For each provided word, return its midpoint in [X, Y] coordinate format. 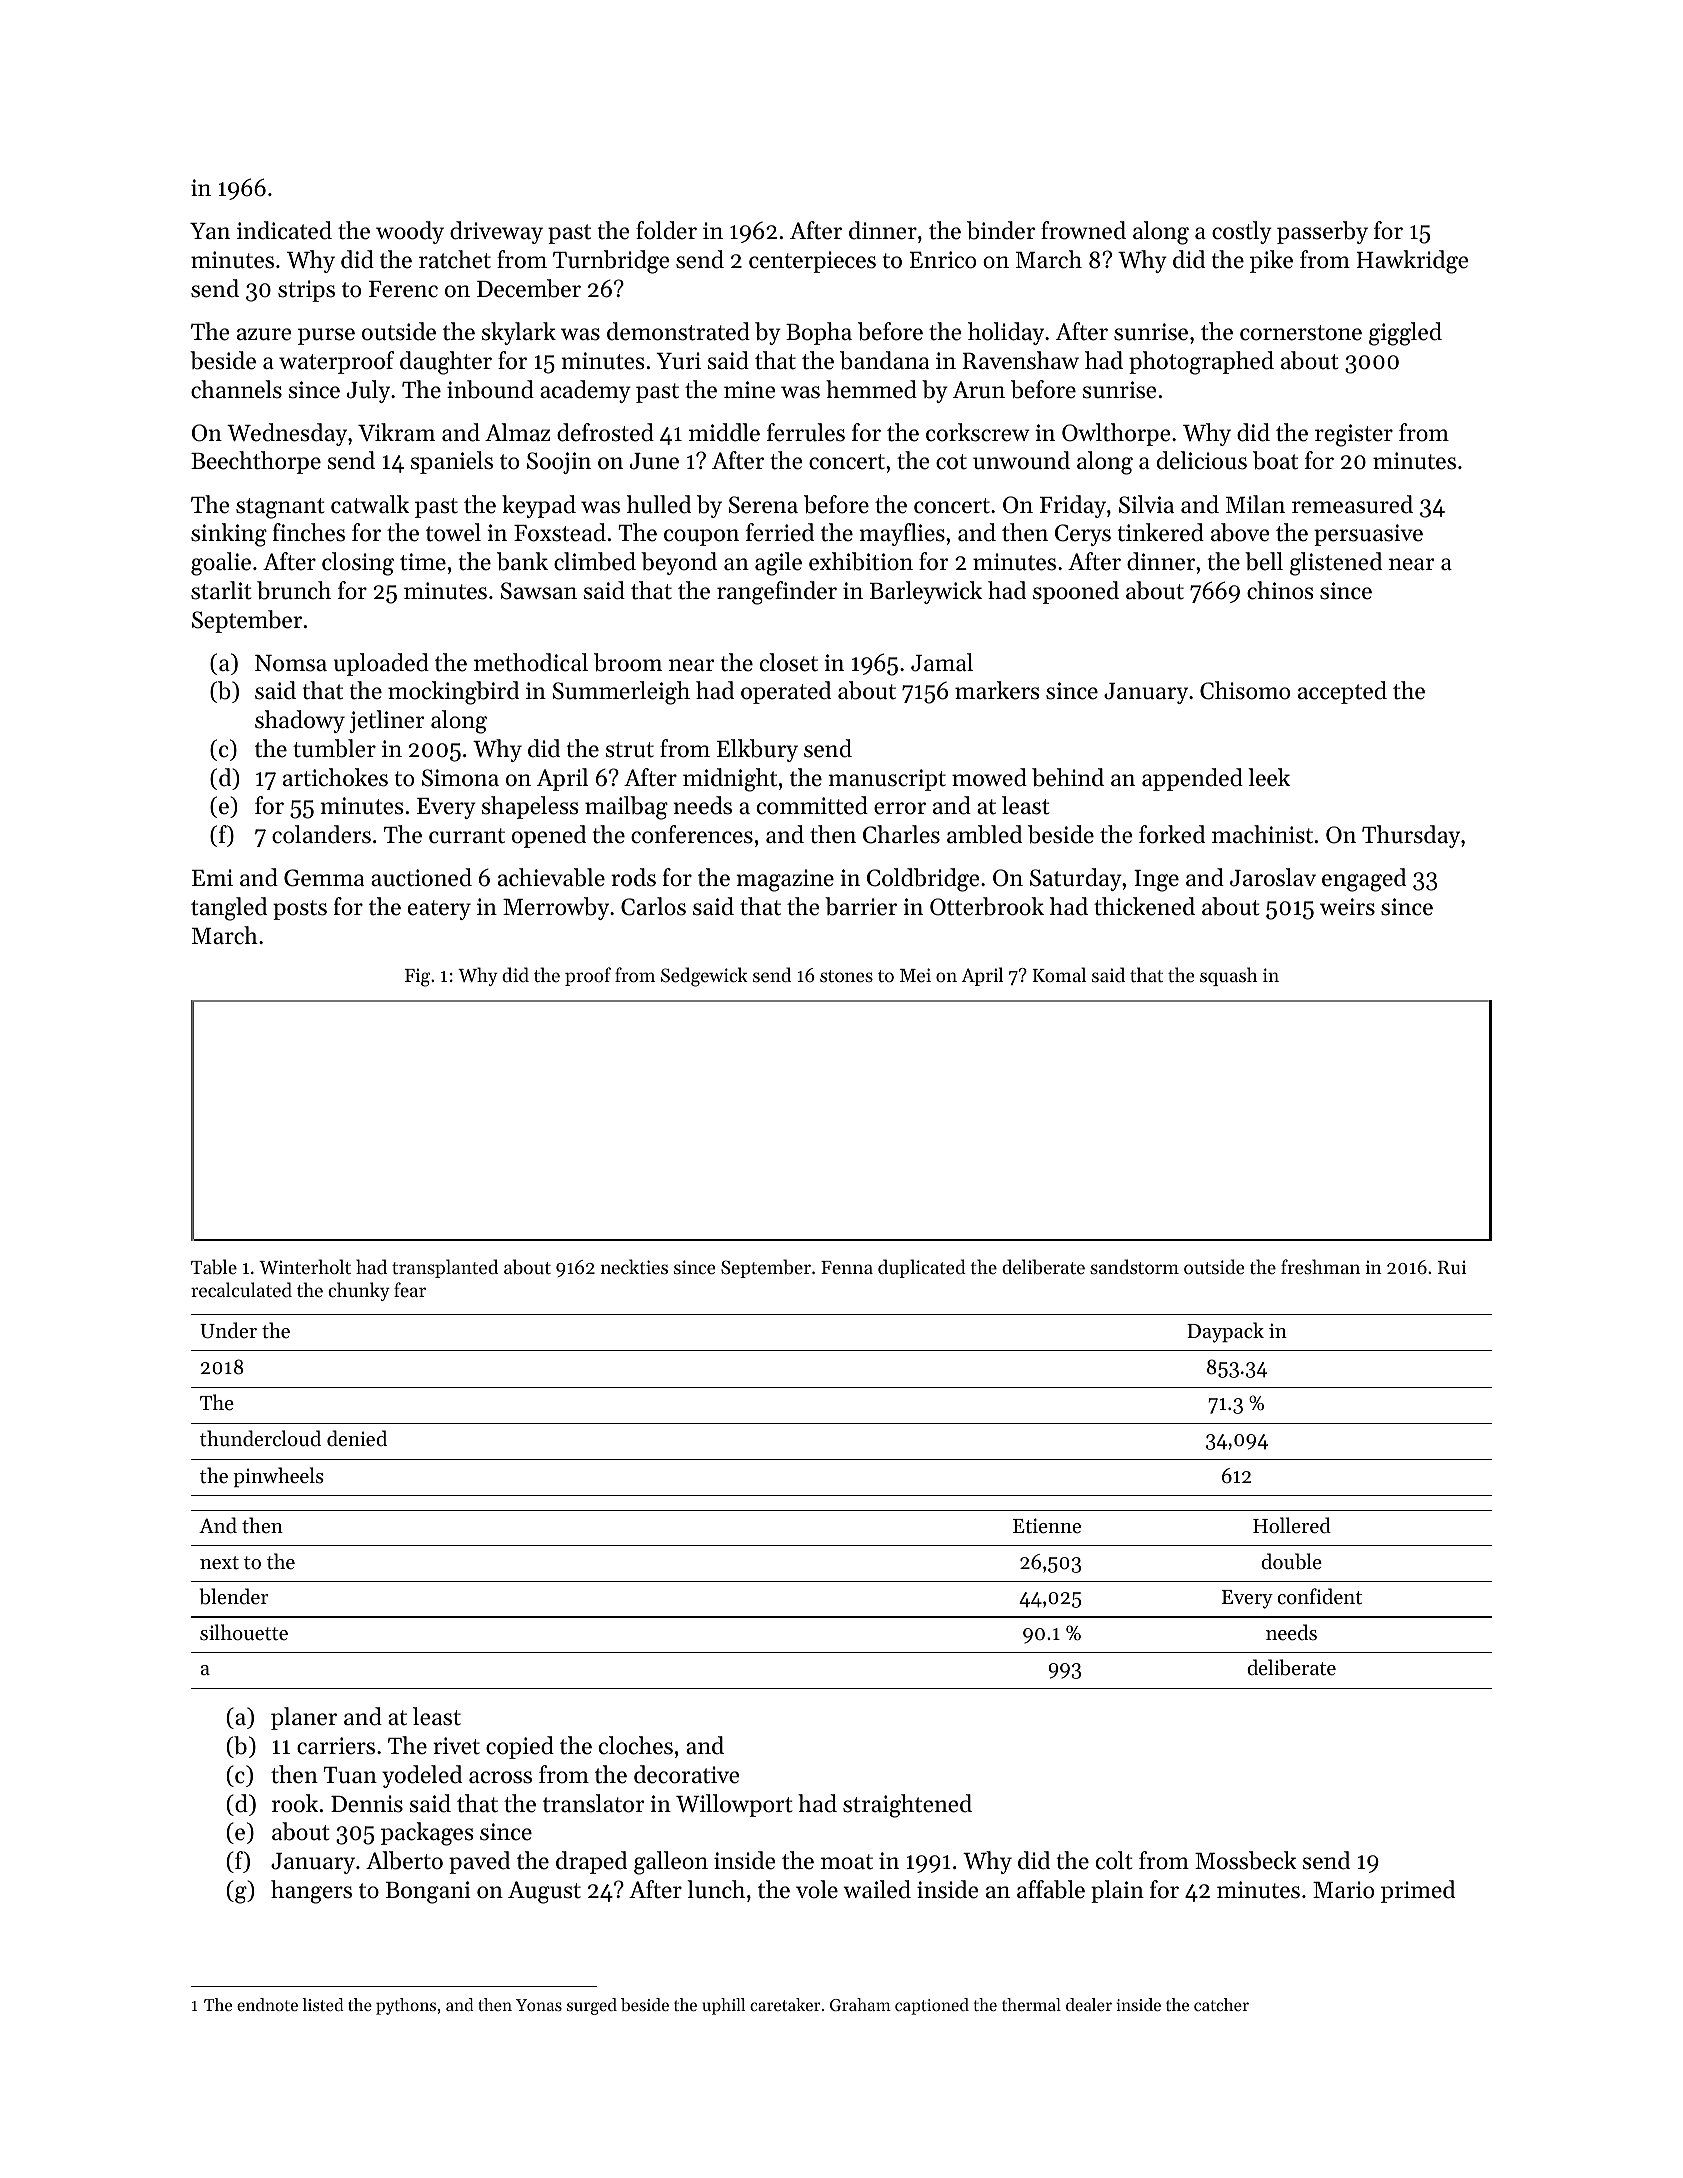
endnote [267, 2004]
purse [326, 336]
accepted [1342, 692]
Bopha [819, 333]
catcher [1221, 2004]
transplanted [445, 1268]
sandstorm [1134, 1266]
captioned [932, 2006]
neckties [634, 1266]
